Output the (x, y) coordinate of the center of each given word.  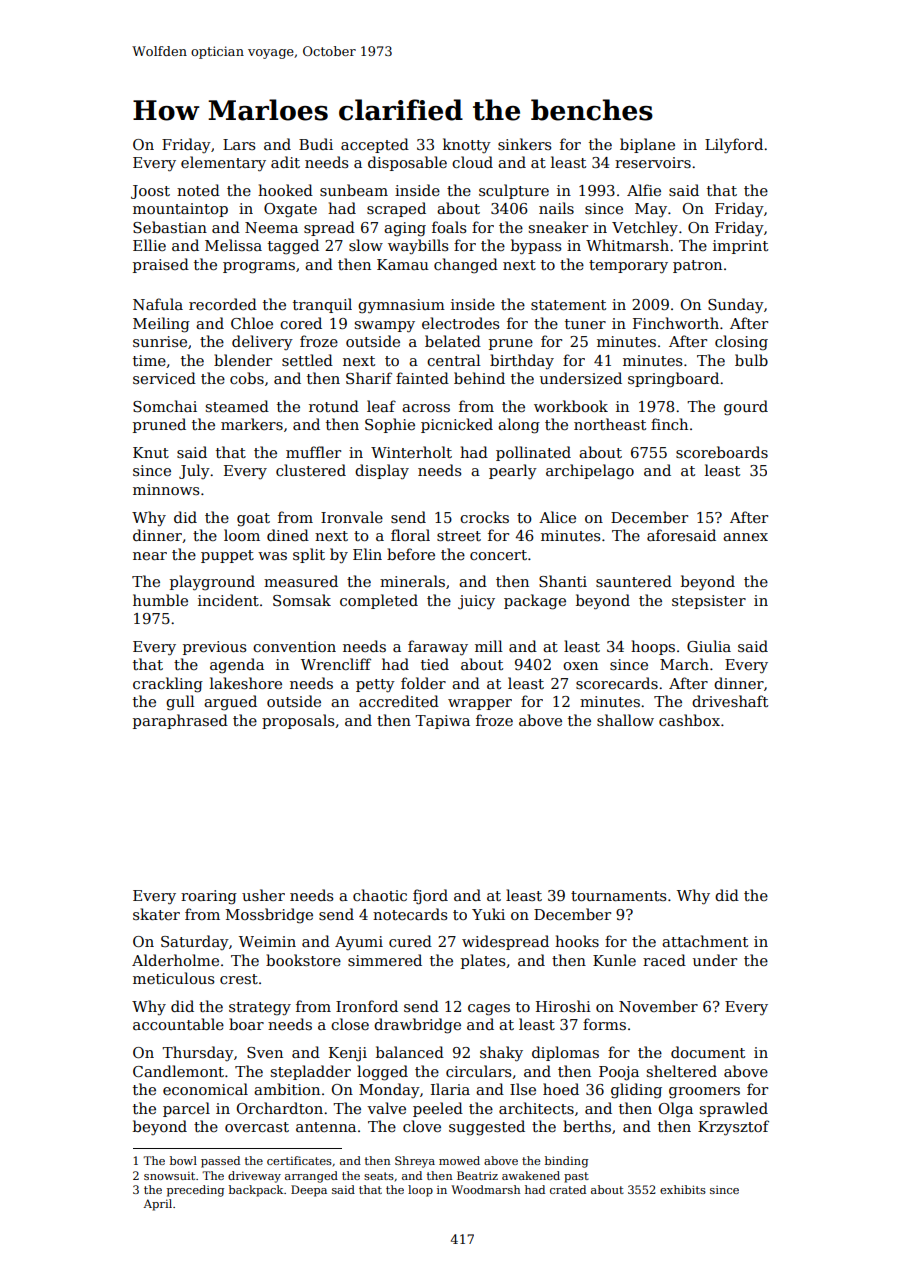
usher (263, 895)
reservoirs (653, 162)
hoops (653, 647)
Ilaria (450, 1089)
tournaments (618, 896)
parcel (186, 1109)
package (535, 602)
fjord (430, 897)
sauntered (634, 581)
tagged (293, 247)
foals (449, 227)
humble (160, 600)
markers (252, 424)
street (459, 536)
